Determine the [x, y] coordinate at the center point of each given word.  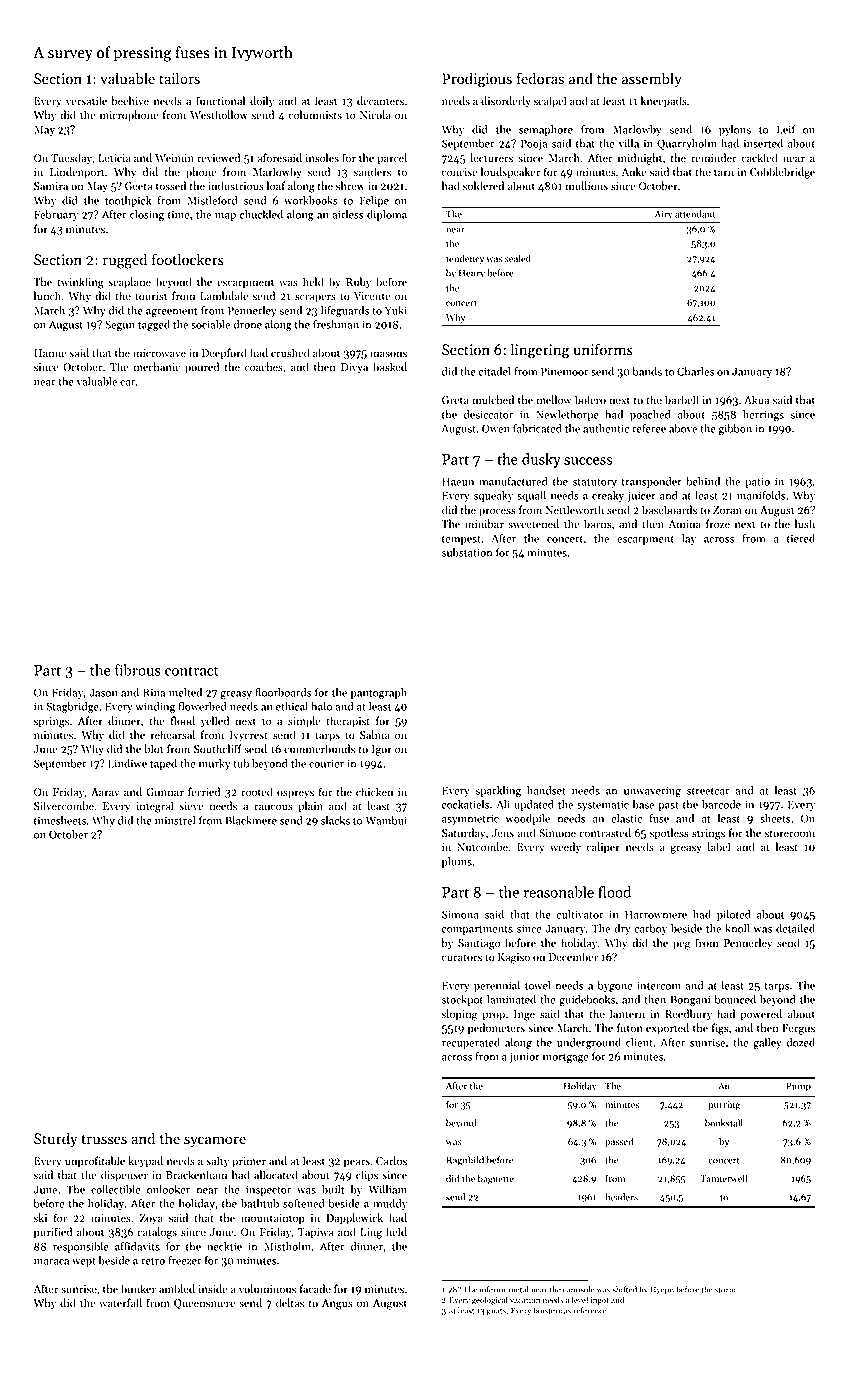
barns [598, 524]
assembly [652, 79]
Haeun [458, 481]
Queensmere [204, 1304]
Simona [460, 914]
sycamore [215, 1141]
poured [202, 368]
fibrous [138, 670]
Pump [798, 1087]
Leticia [114, 158]
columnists [315, 115]
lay [689, 539]
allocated [276, 1175]
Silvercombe [64, 806]
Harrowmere [656, 914]
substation [467, 552]
